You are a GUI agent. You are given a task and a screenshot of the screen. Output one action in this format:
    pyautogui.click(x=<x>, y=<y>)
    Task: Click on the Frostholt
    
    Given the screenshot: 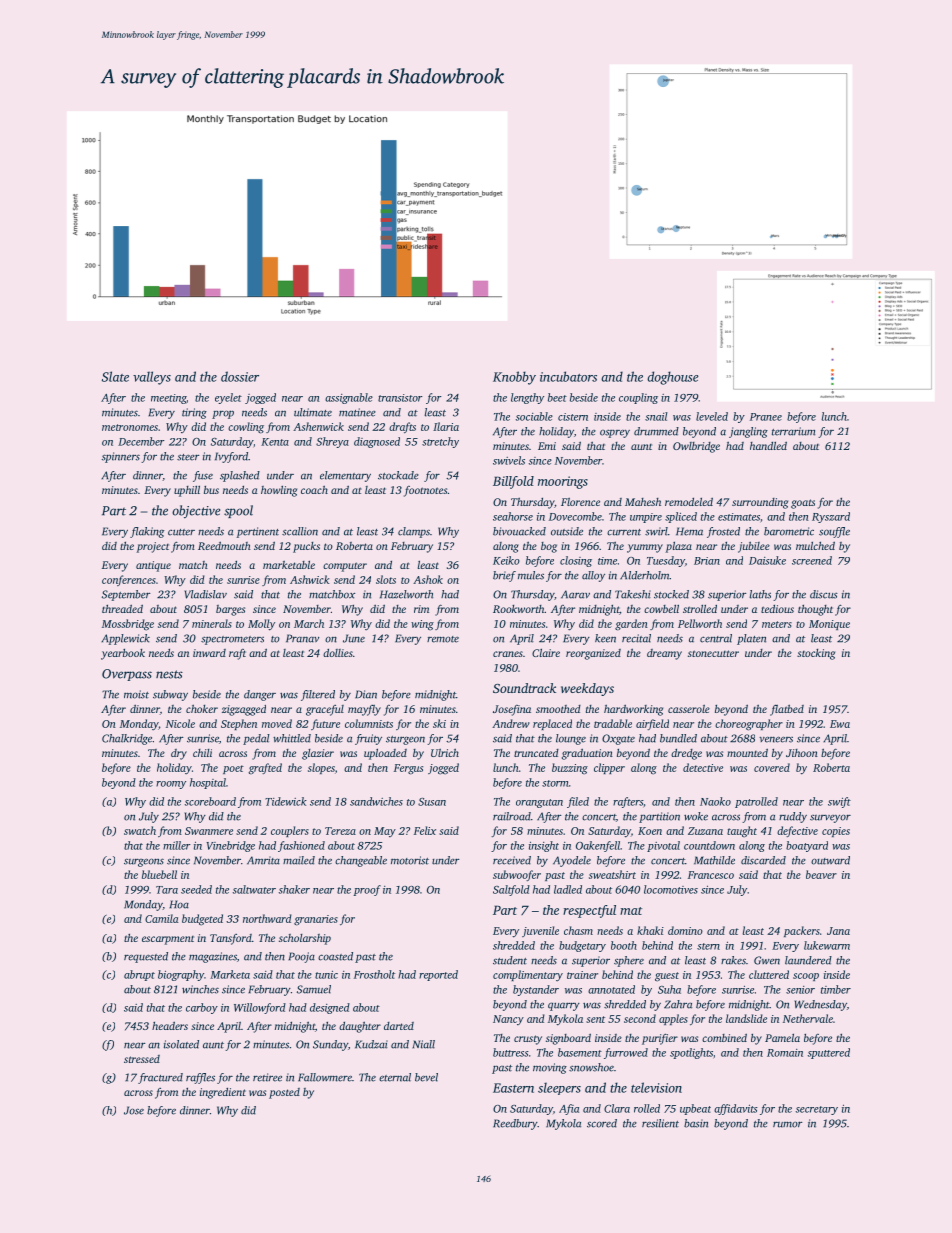 What is the action you would take?
    pyautogui.click(x=374, y=974)
